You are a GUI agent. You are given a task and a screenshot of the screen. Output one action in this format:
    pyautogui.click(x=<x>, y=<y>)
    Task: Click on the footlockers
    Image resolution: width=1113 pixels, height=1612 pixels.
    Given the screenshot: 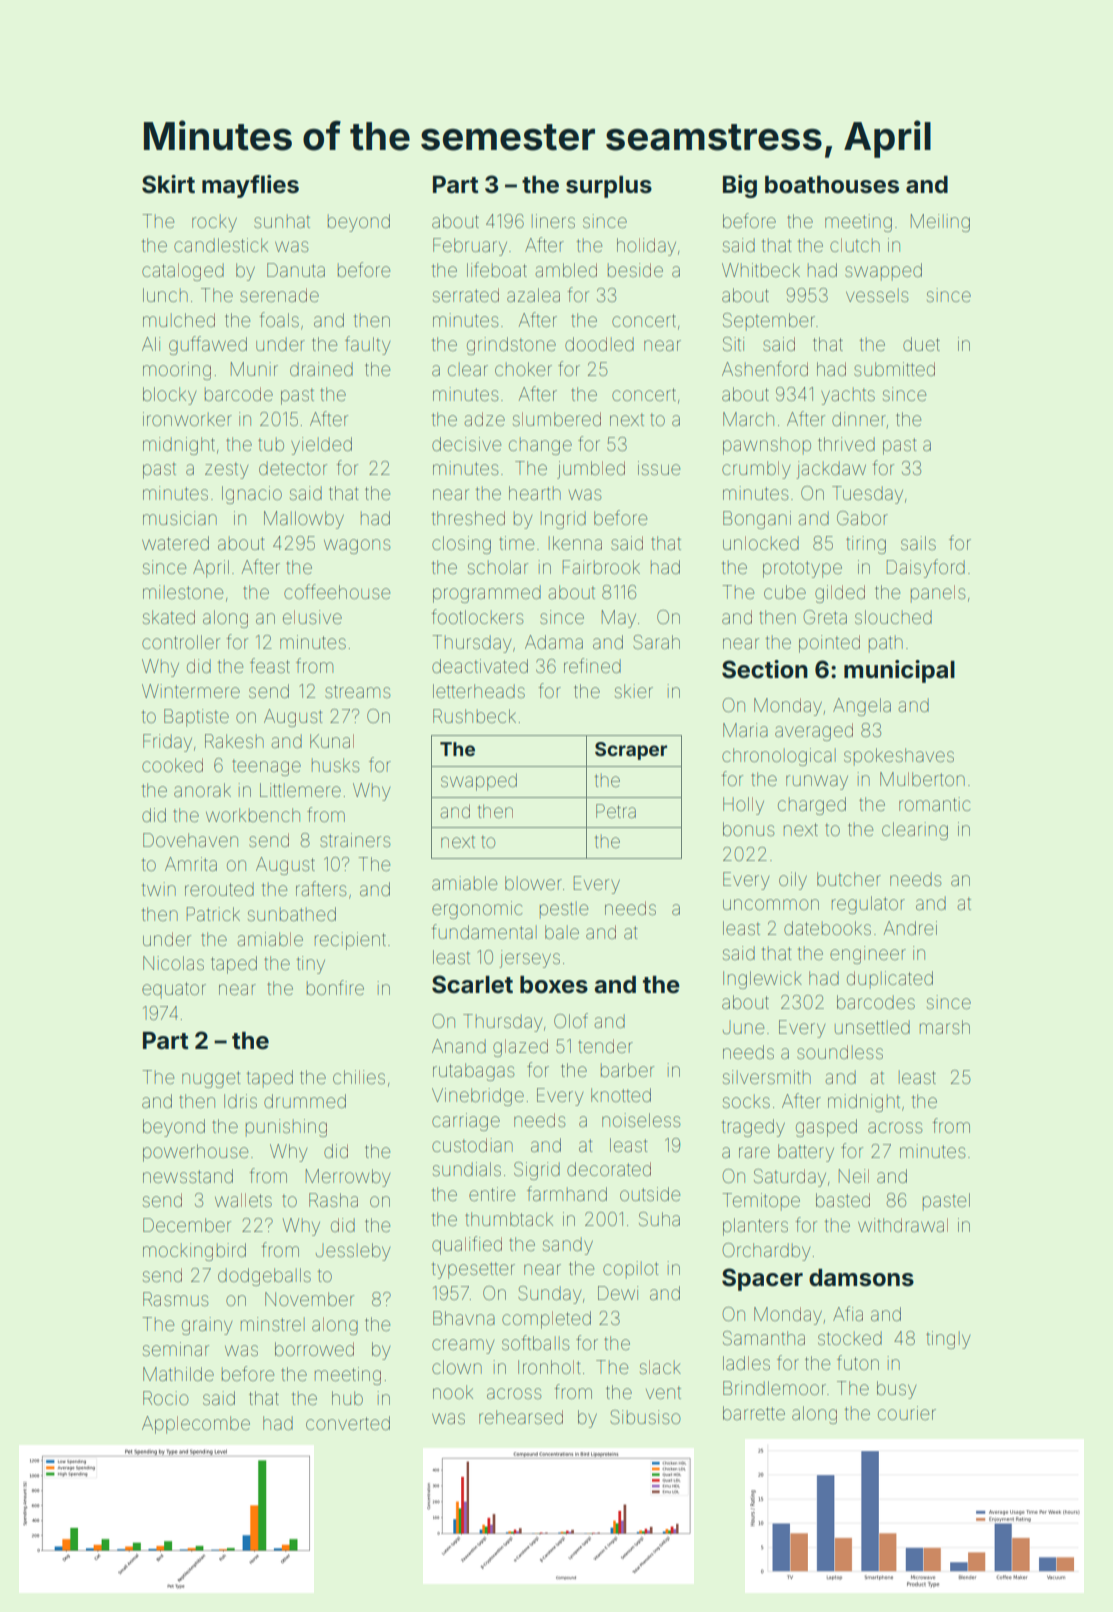 What is the action you would take?
    pyautogui.click(x=477, y=616)
